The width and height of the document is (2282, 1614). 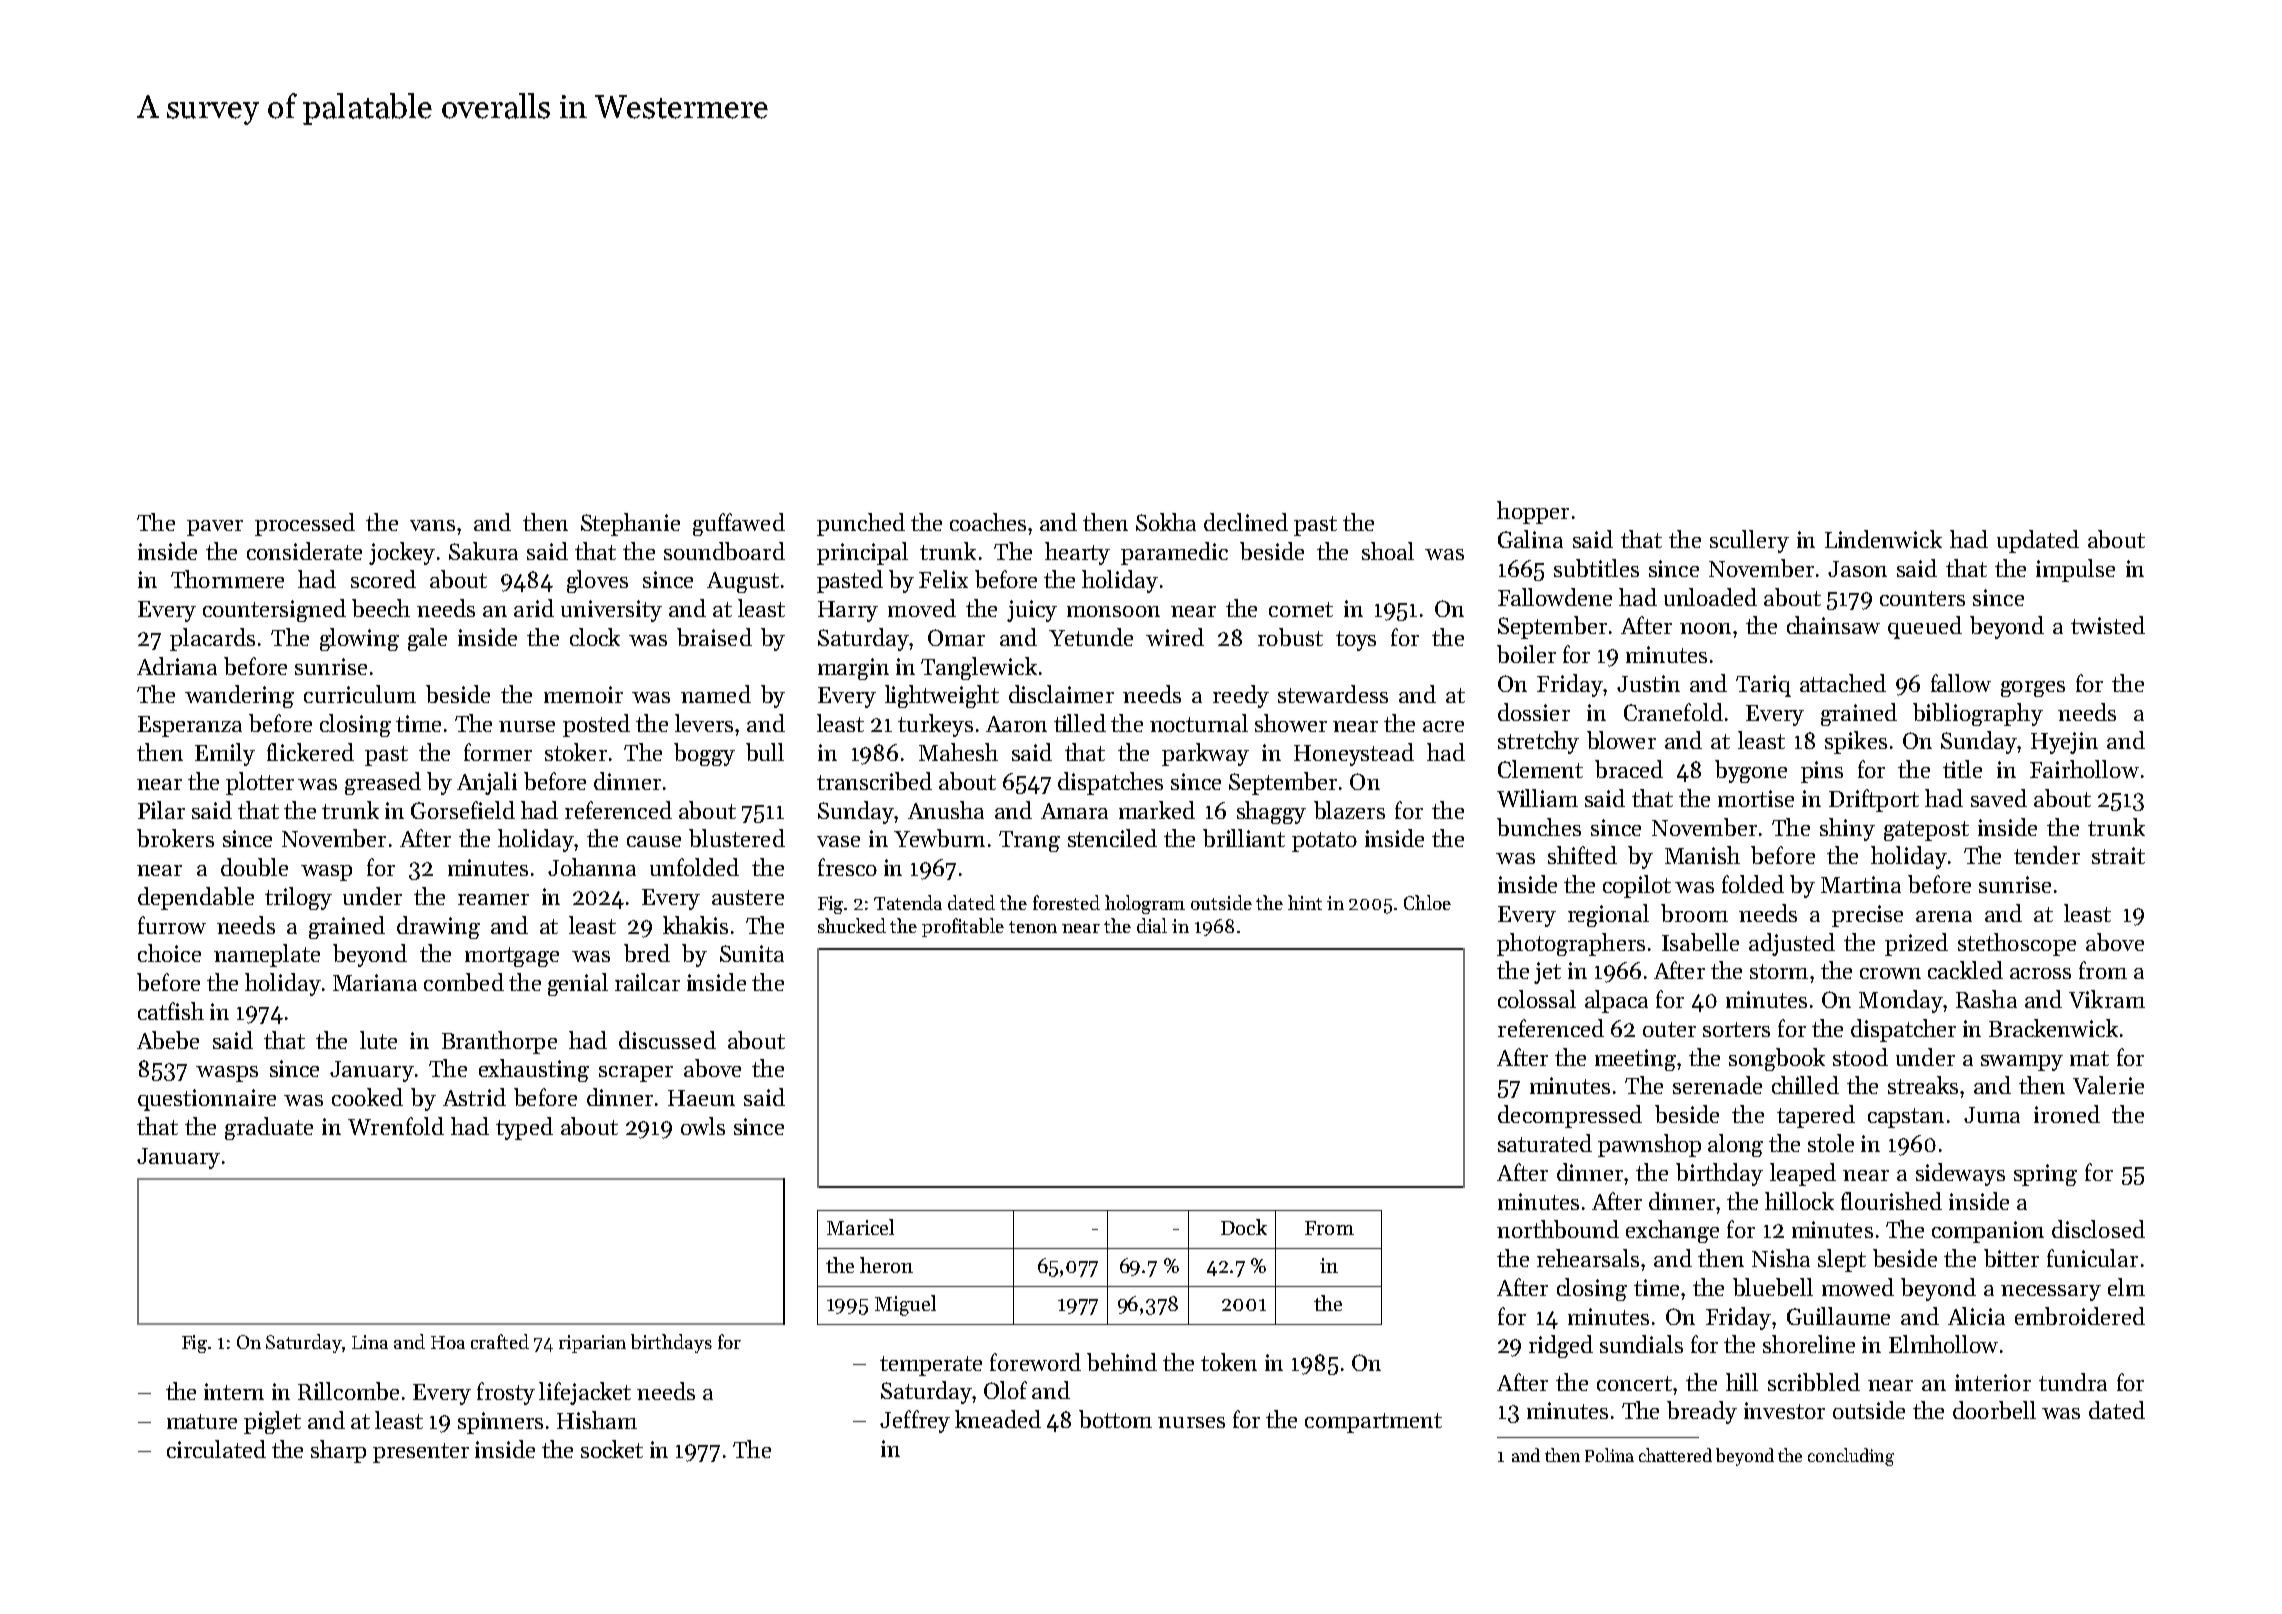 What do you see at coordinates (1533, 512) in the document?
I see `hopper` at bounding box center [1533, 512].
